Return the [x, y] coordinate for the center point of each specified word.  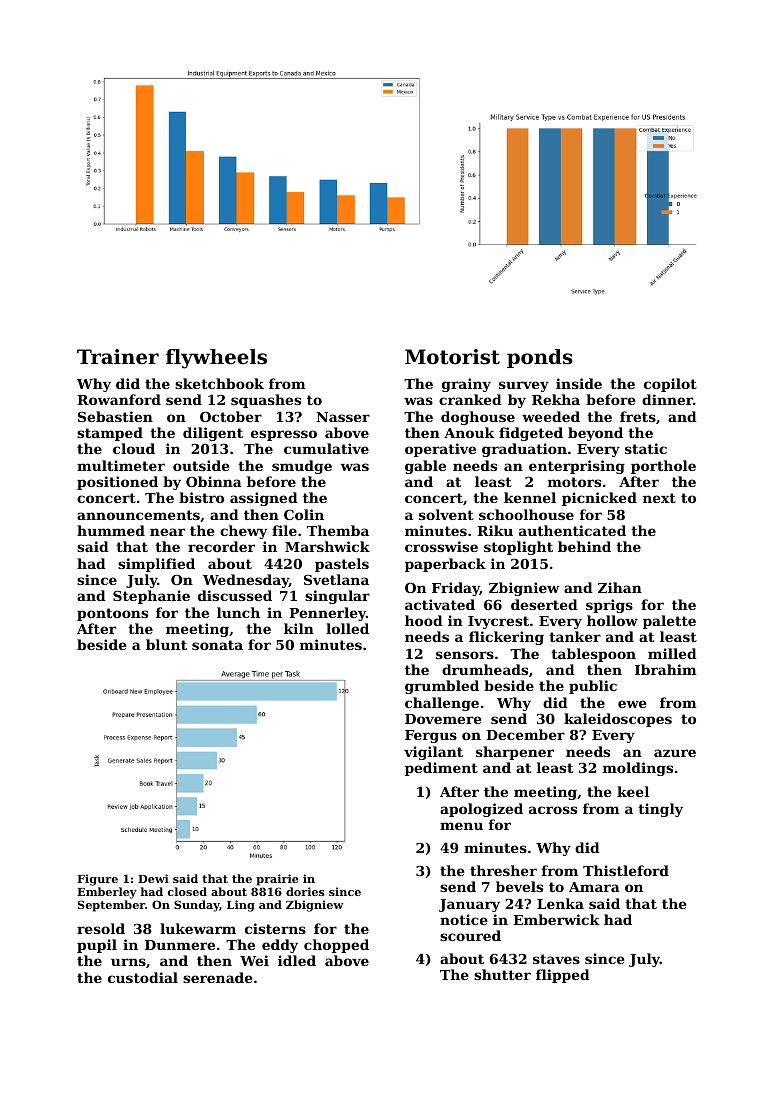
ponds [540, 358]
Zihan [620, 587]
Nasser [343, 417]
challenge [442, 704]
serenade [218, 977]
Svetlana [336, 579]
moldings [638, 769]
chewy [243, 532]
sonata [217, 645]
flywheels [216, 359]
